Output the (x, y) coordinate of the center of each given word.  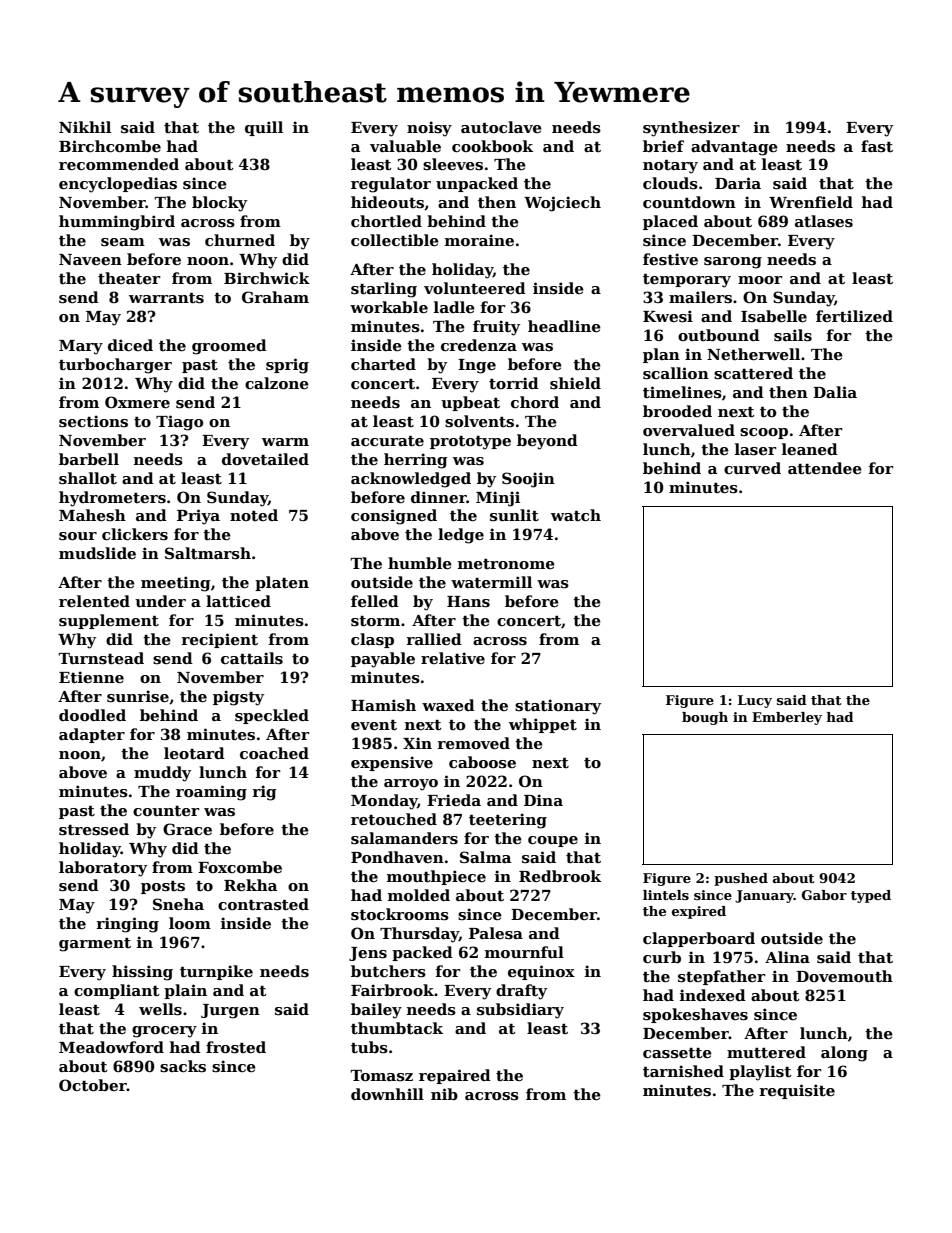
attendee (825, 468)
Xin (417, 743)
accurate (387, 441)
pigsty (238, 698)
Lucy (755, 701)
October (93, 1085)
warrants (166, 298)
